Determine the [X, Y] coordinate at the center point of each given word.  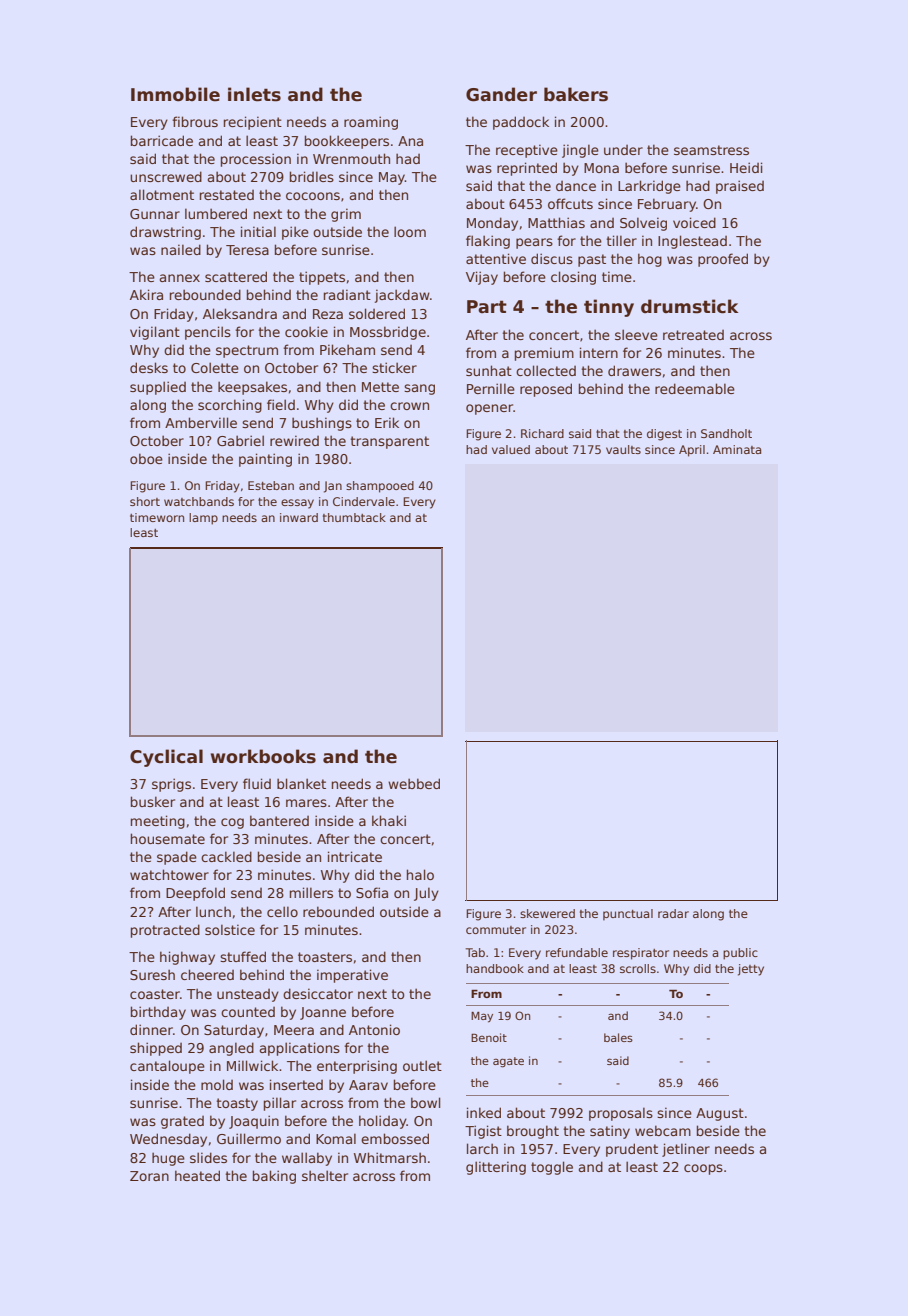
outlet [422, 1065]
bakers [576, 94]
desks [149, 367]
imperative [352, 976]
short [145, 501]
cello [282, 911]
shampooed [380, 487]
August [720, 1114]
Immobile [175, 94]
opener [489, 409]
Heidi [746, 167]
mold [217, 1084]
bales [618, 1037]
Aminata [737, 449]
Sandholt [726, 433]
